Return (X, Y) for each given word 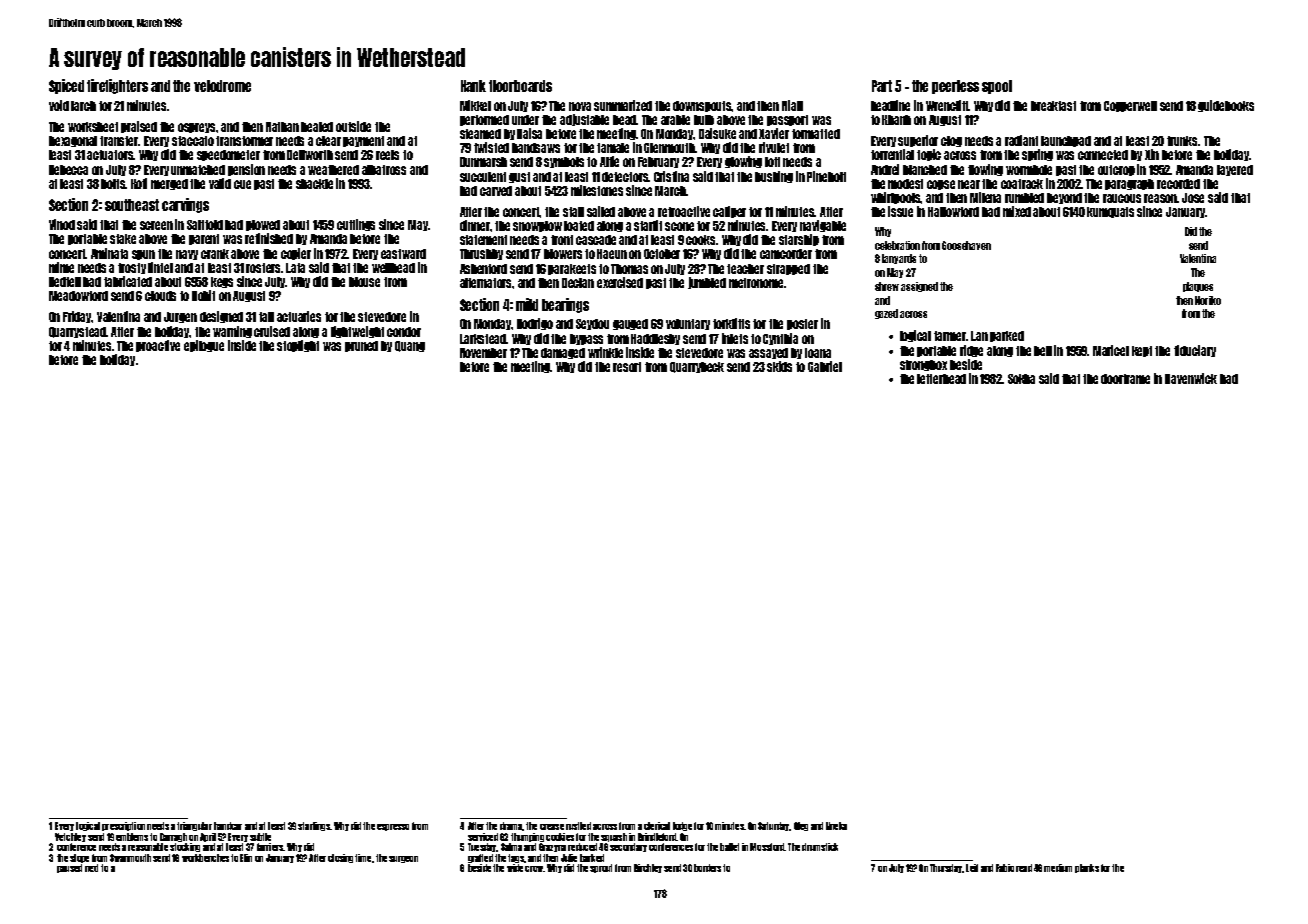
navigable (823, 226)
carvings (185, 205)
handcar (228, 826)
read (1024, 868)
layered (1235, 170)
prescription (123, 826)
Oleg (801, 826)
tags (516, 858)
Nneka (836, 826)
